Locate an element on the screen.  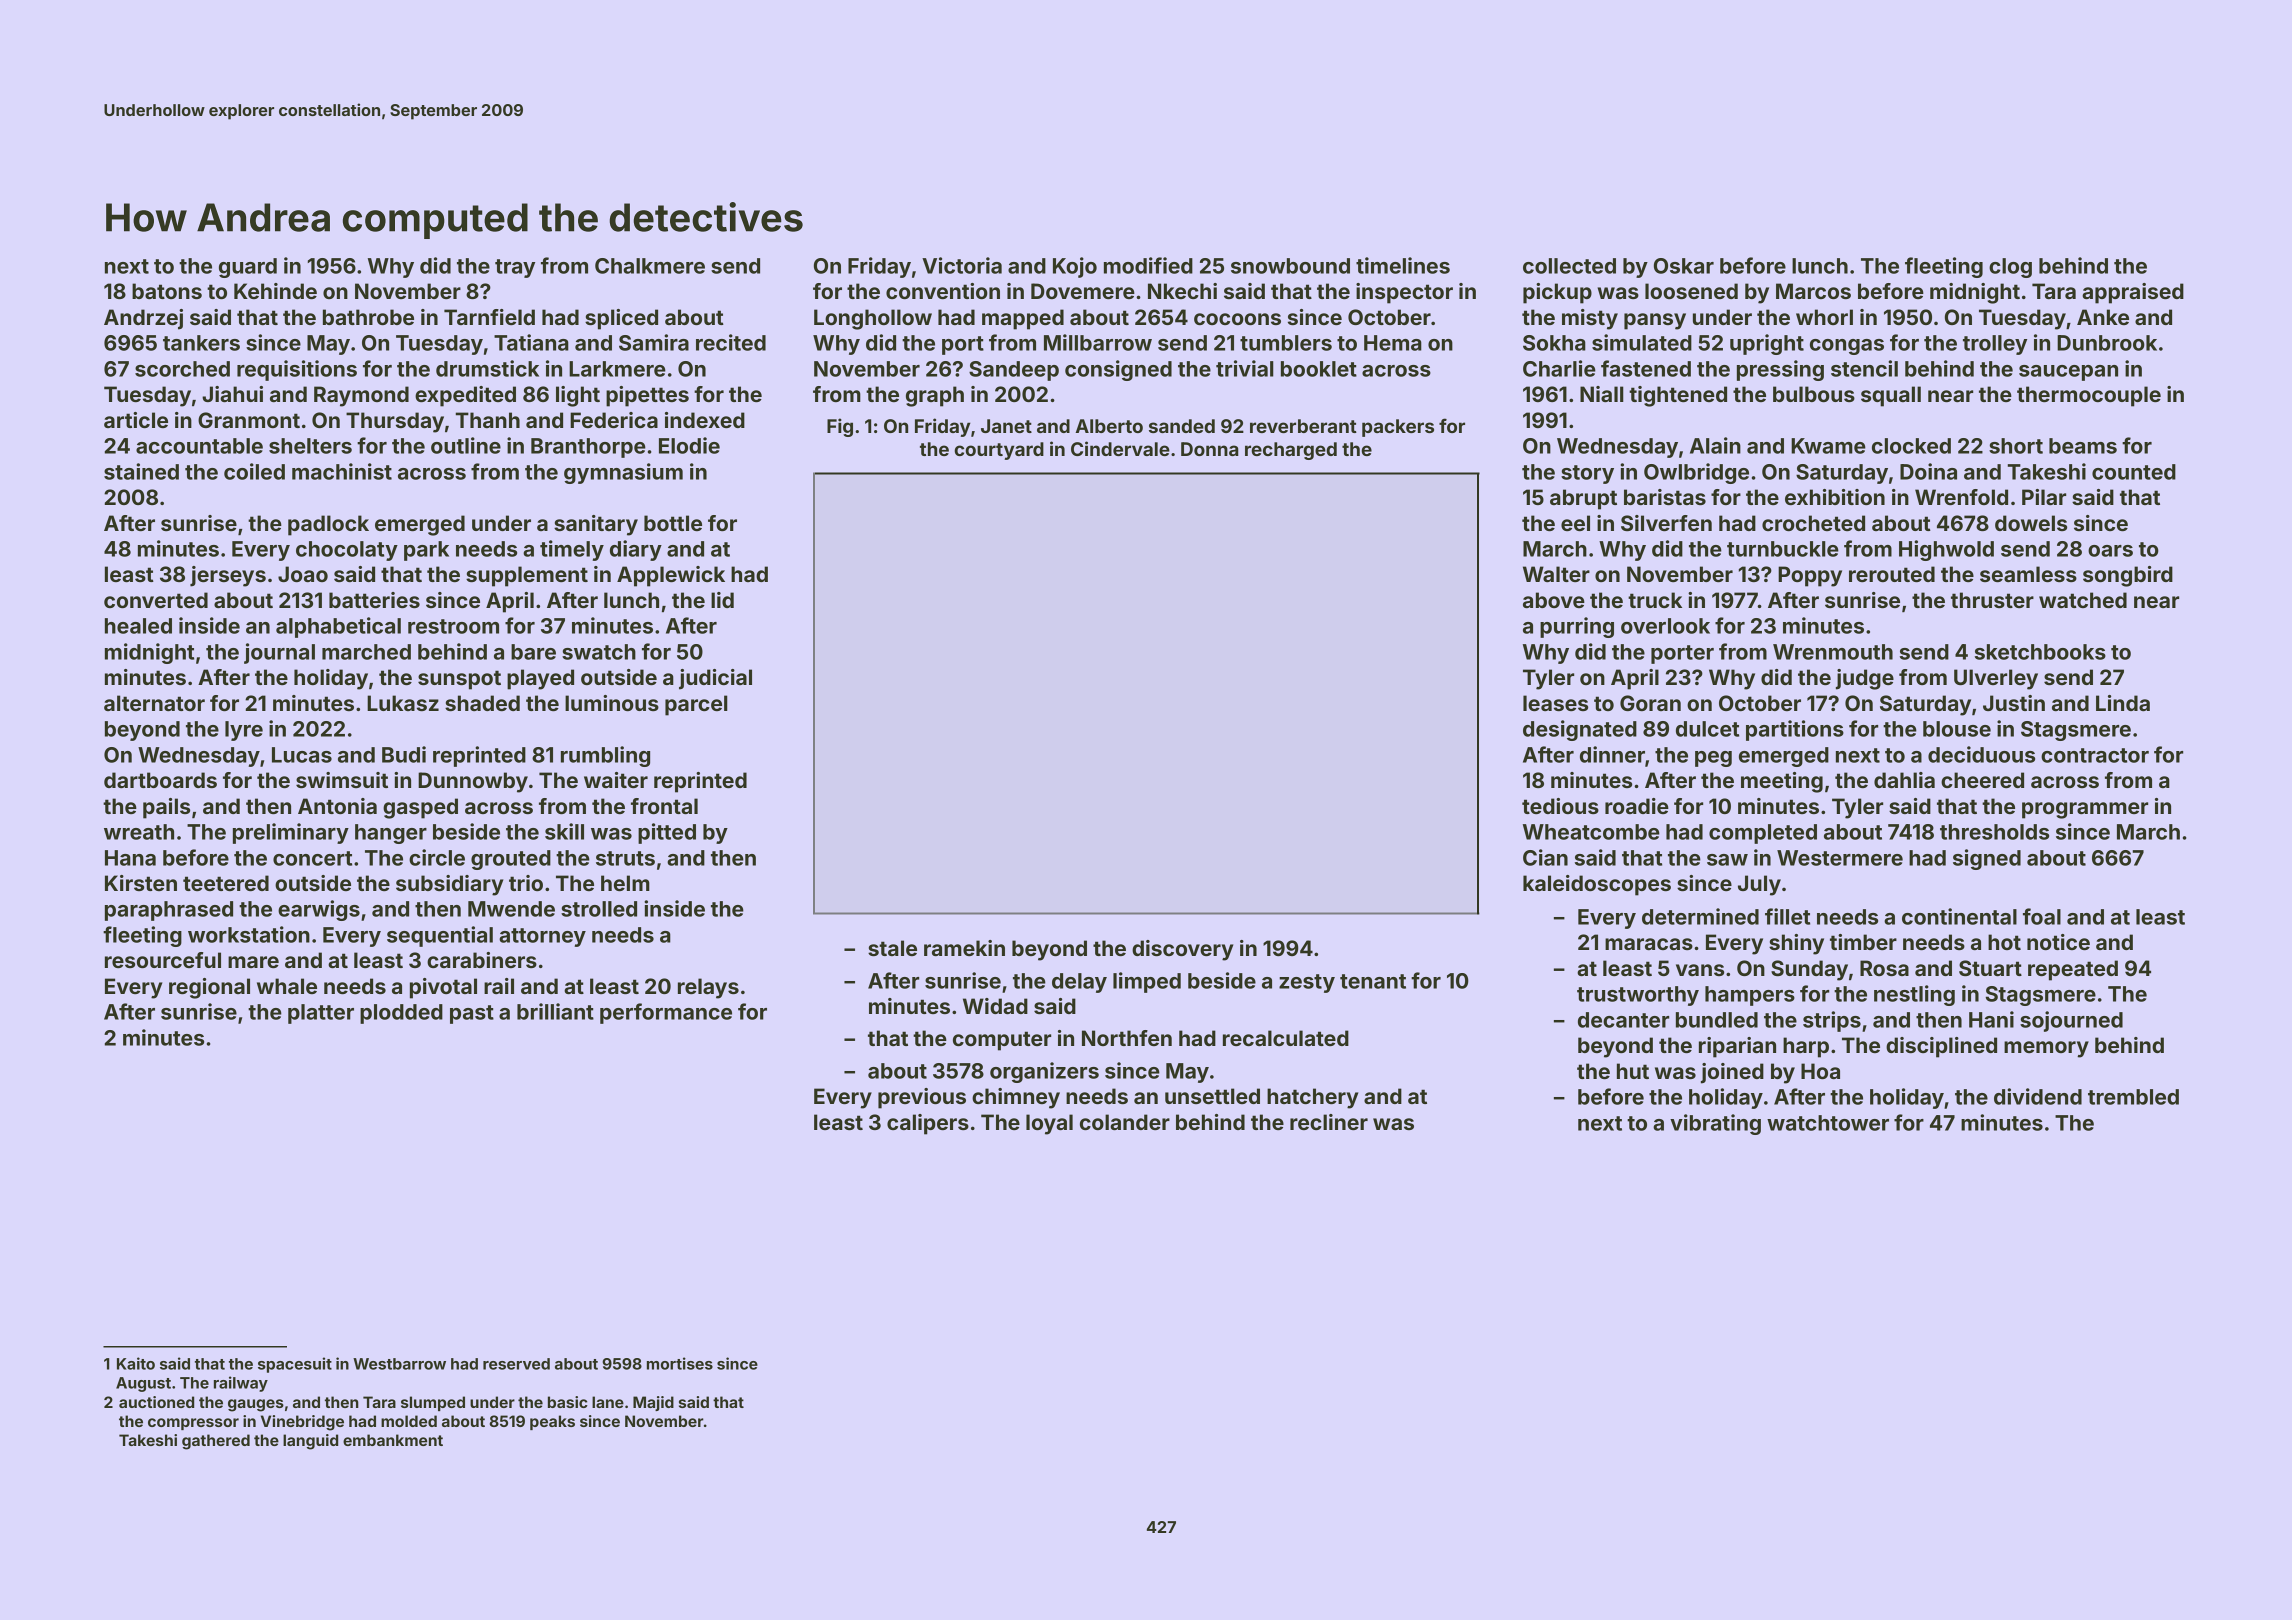
machinist is located at coordinates (342, 471).
